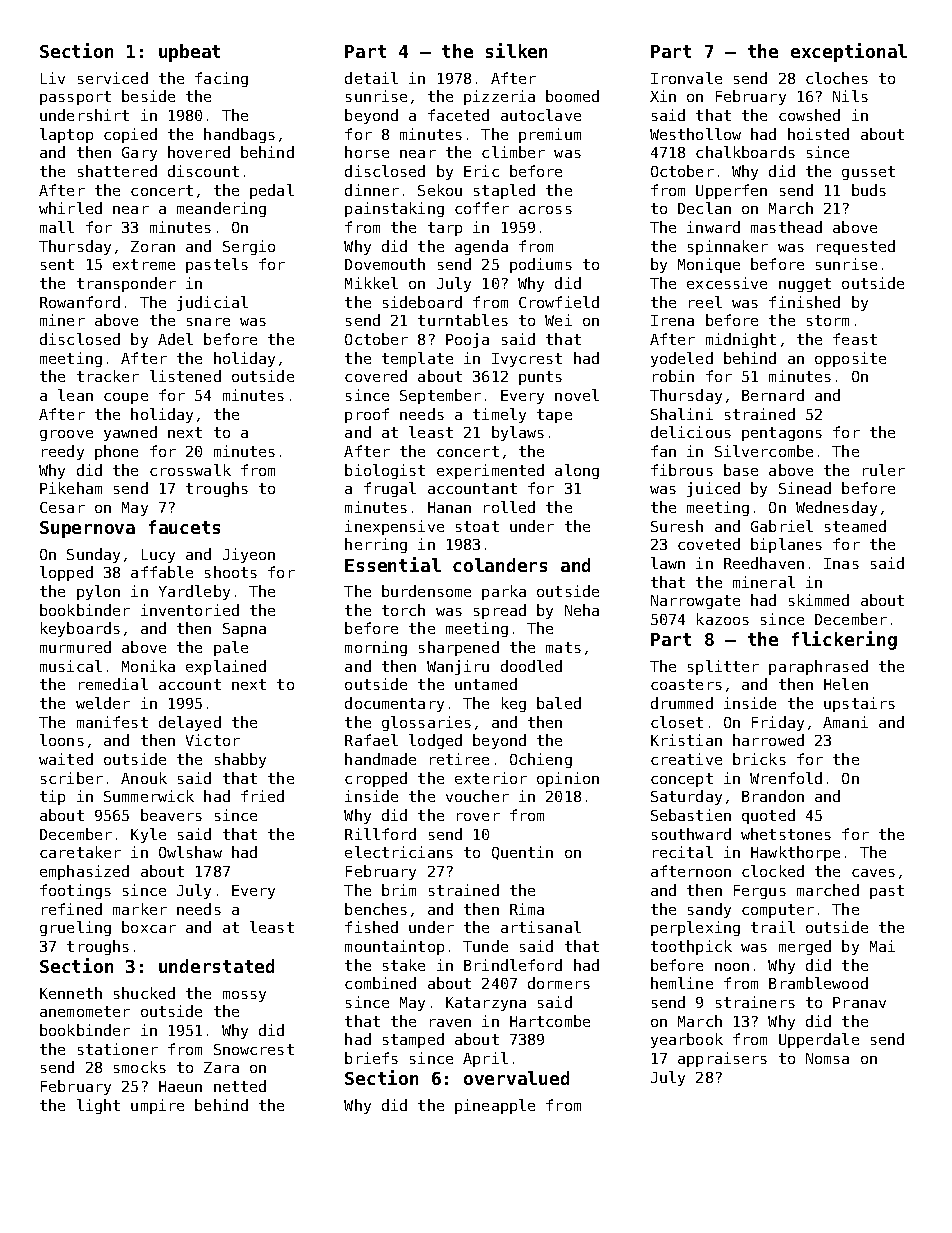 Image resolution: width=952 pixels, height=1233 pixels. Describe the element at coordinates (249, 555) in the document. I see `Jiyeon` at that location.
